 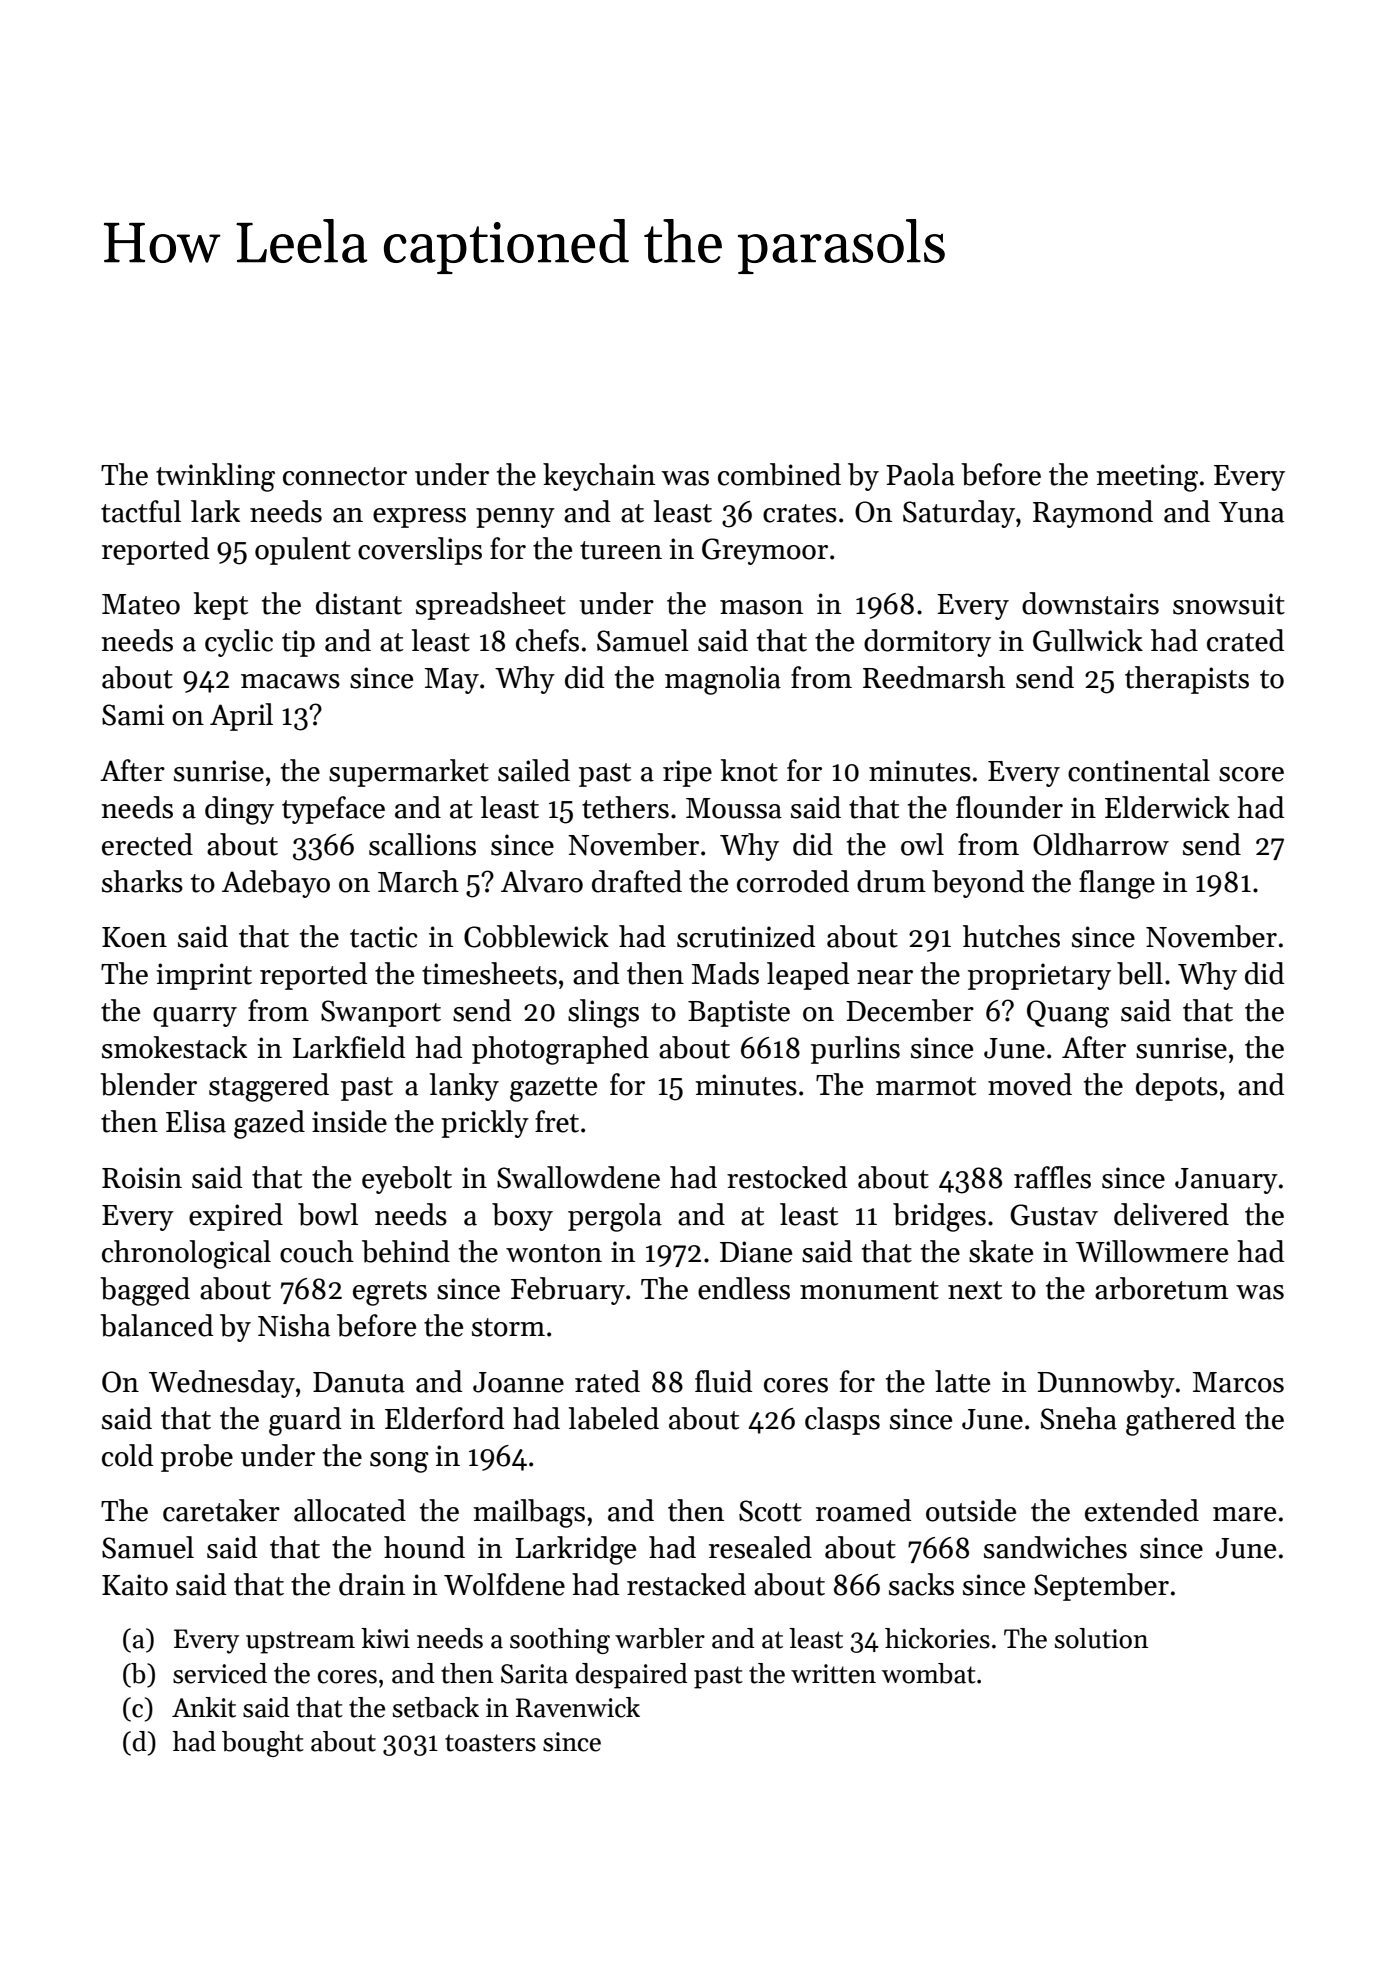 I want to click on expired, so click(x=236, y=1217).
